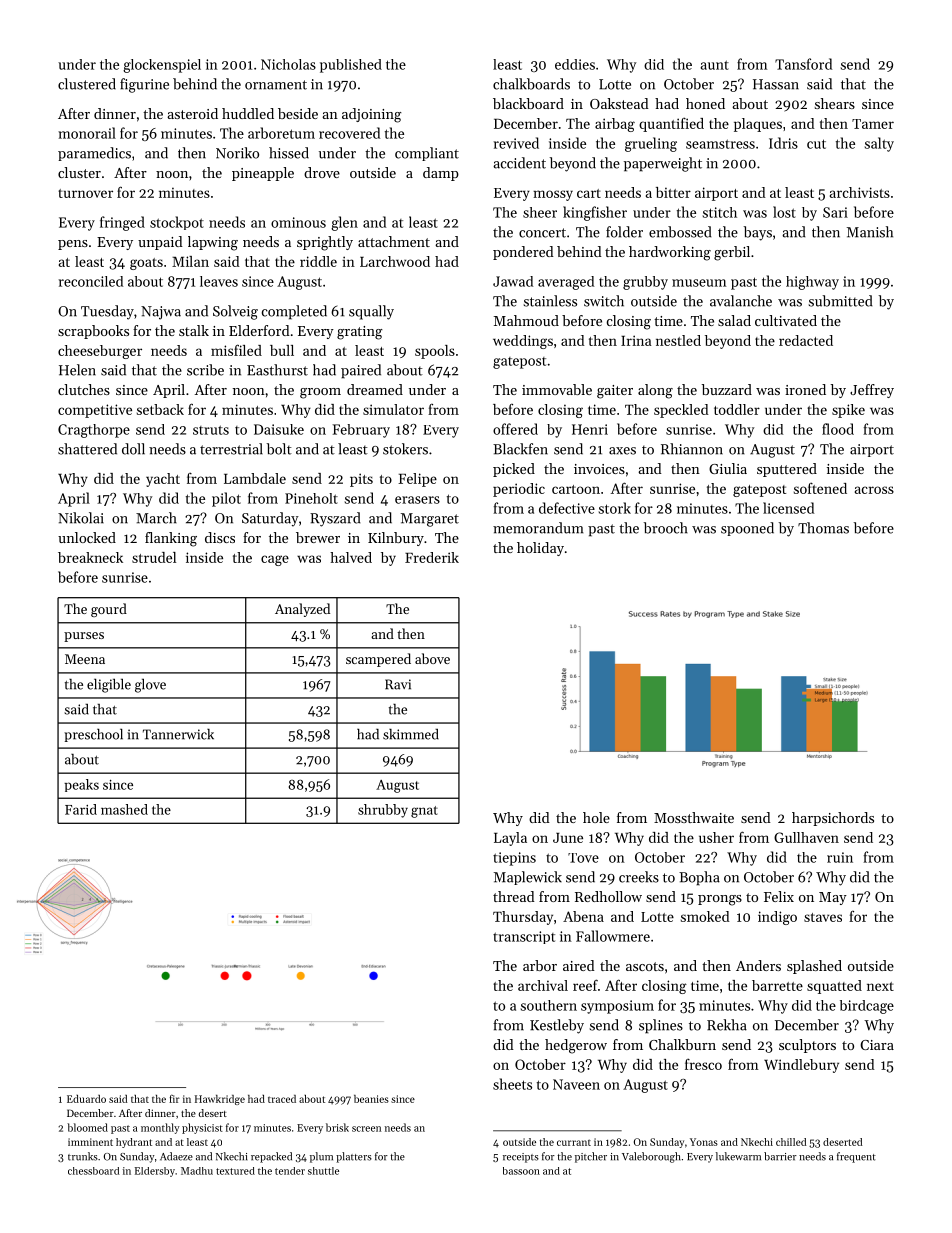 Image resolution: width=952 pixels, height=1233 pixels. Describe the element at coordinates (255, 478) in the screenshot. I see `Lambdale` at that location.
